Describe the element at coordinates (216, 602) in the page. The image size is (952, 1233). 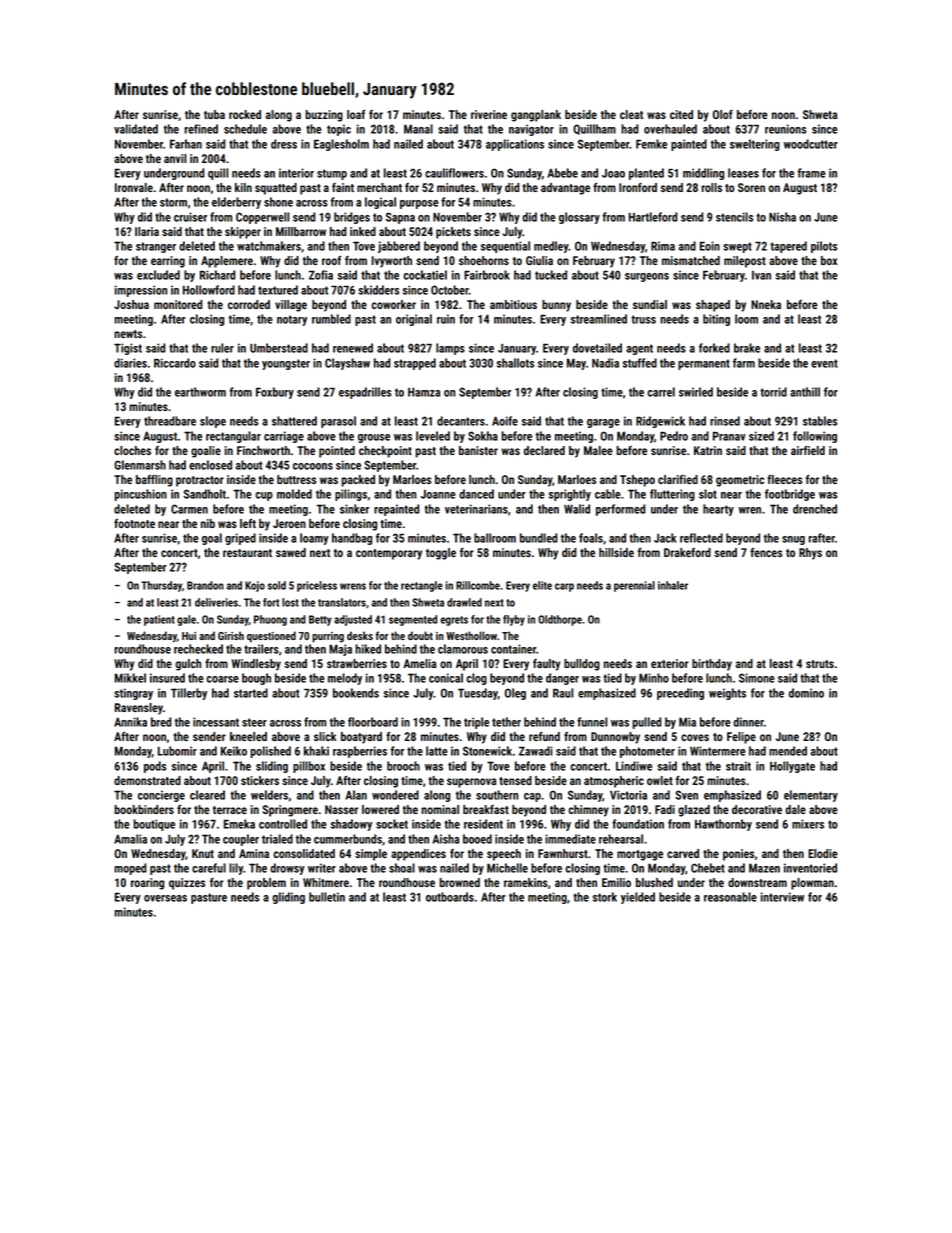
I see `deliveries` at that location.
